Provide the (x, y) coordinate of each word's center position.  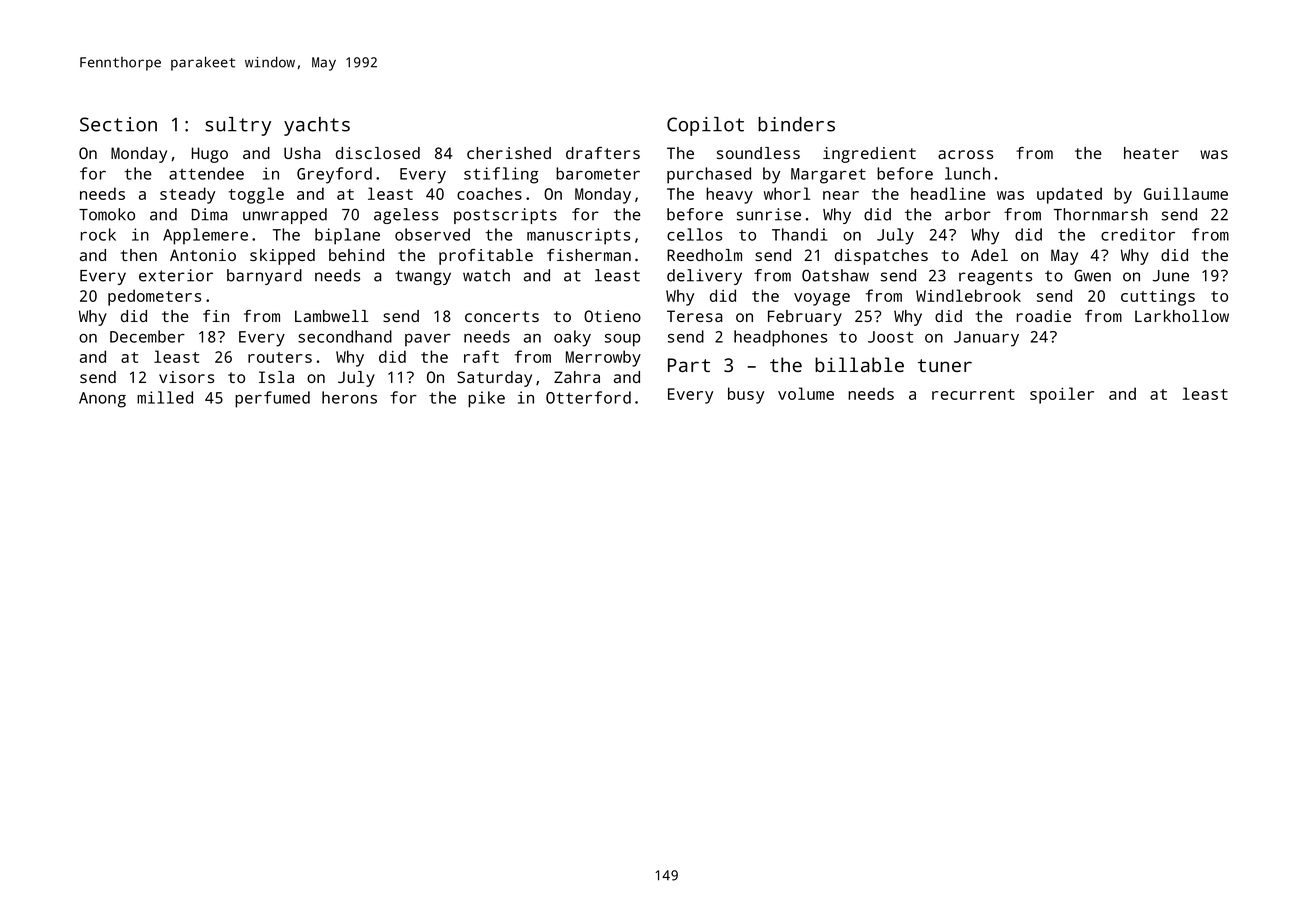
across (965, 154)
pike (486, 399)
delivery (704, 277)
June (1171, 276)
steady (187, 195)
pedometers (154, 297)
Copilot (705, 126)
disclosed (378, 153)
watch (486, 275)
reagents (995, 277)
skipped (282, 257)
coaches (489, 193)
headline (948, 193)
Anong (102, 400)
